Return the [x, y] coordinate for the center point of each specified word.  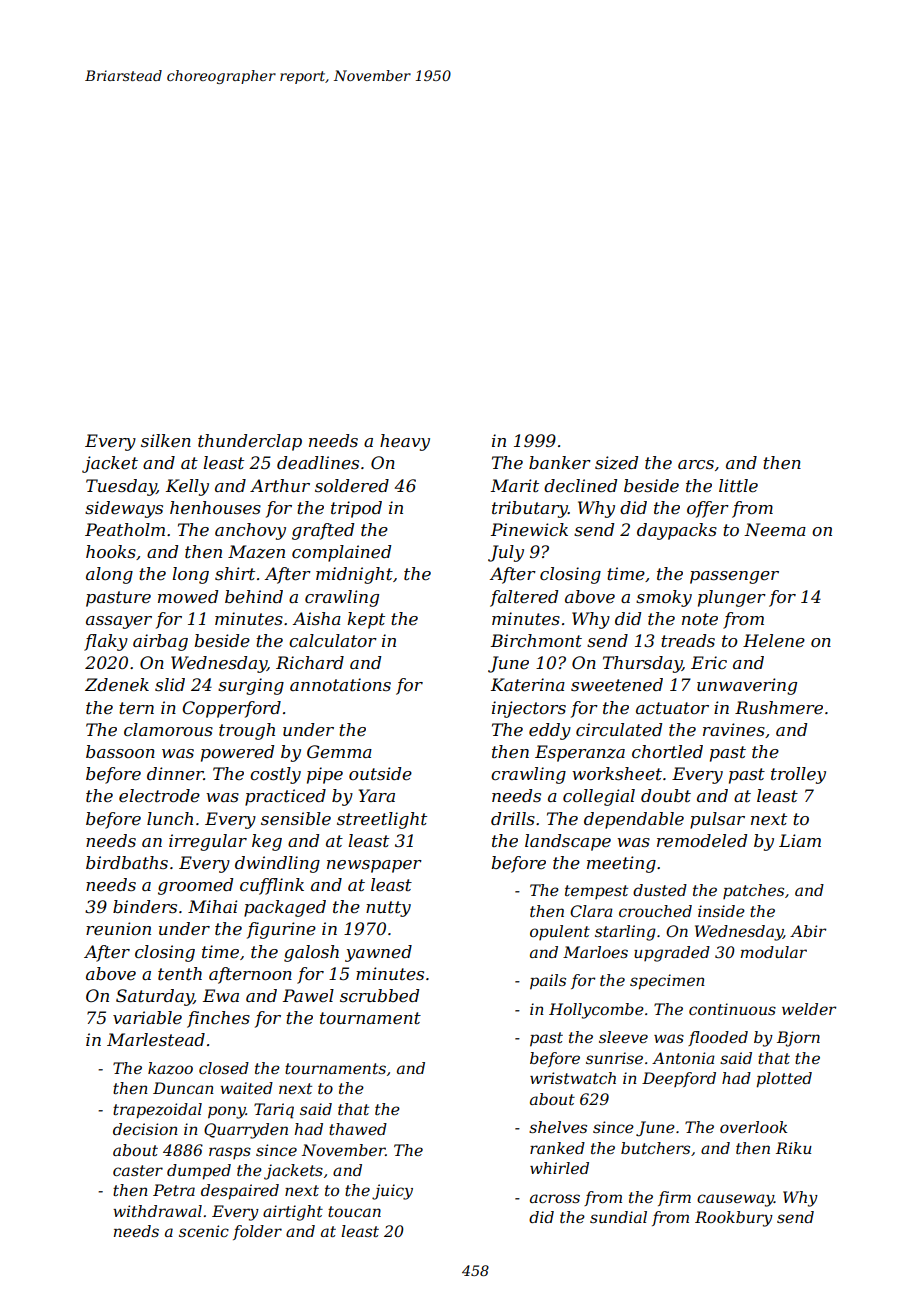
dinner [175, 773]
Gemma [339, 751]
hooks [111, 551]
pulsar [717, 820]
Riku [794, 1148]
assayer [119, 622]
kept [366, 620]
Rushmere [779, 707]
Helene [774, 640]
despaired [240, 1192]
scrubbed [379, 995]
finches [218, 1019]
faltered [524, 598]
